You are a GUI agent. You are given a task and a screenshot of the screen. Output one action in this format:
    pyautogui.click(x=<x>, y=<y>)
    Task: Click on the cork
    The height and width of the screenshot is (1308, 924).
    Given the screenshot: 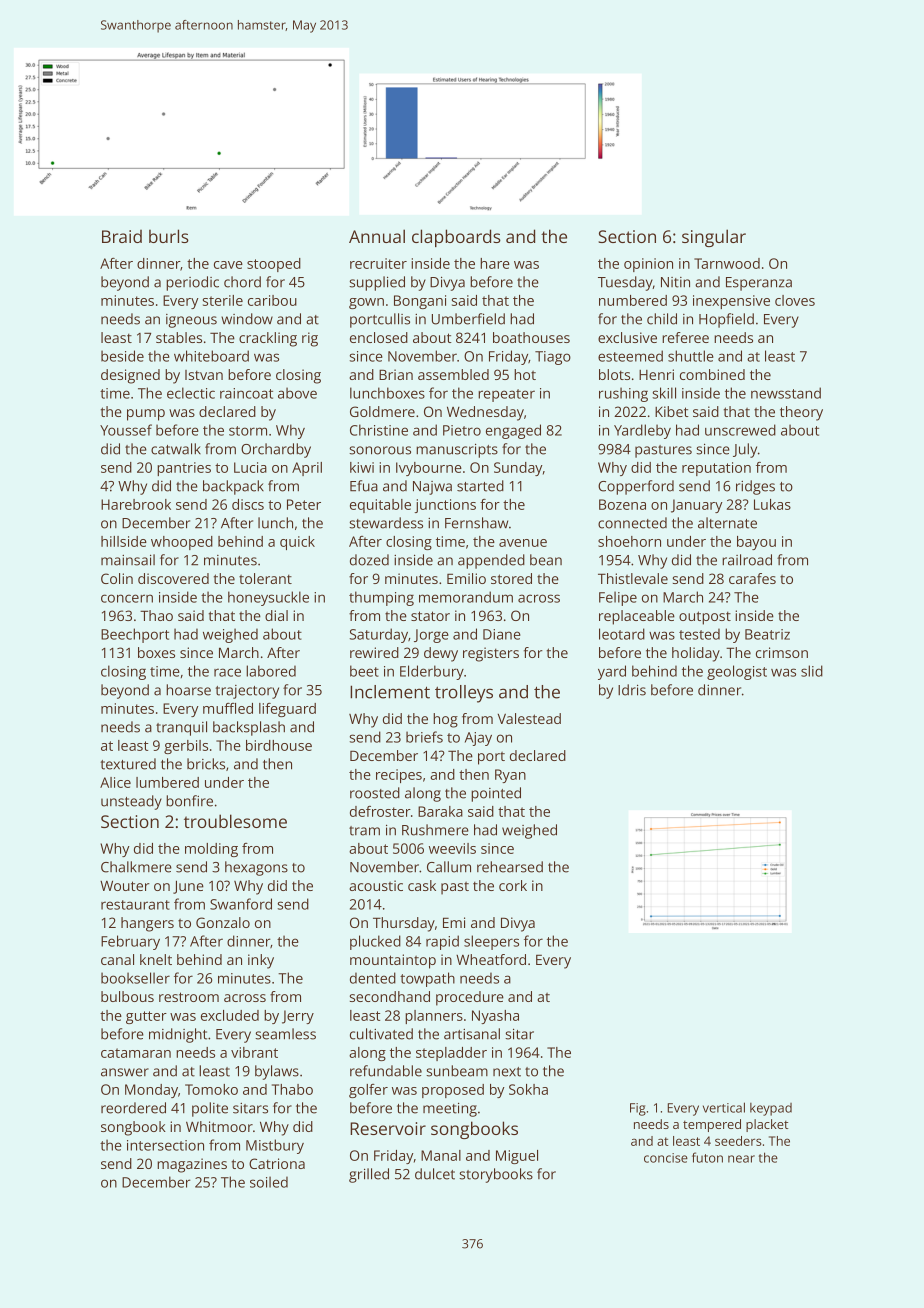 What is the action you would take?
    pyautogui.click(x=513, y=885)
